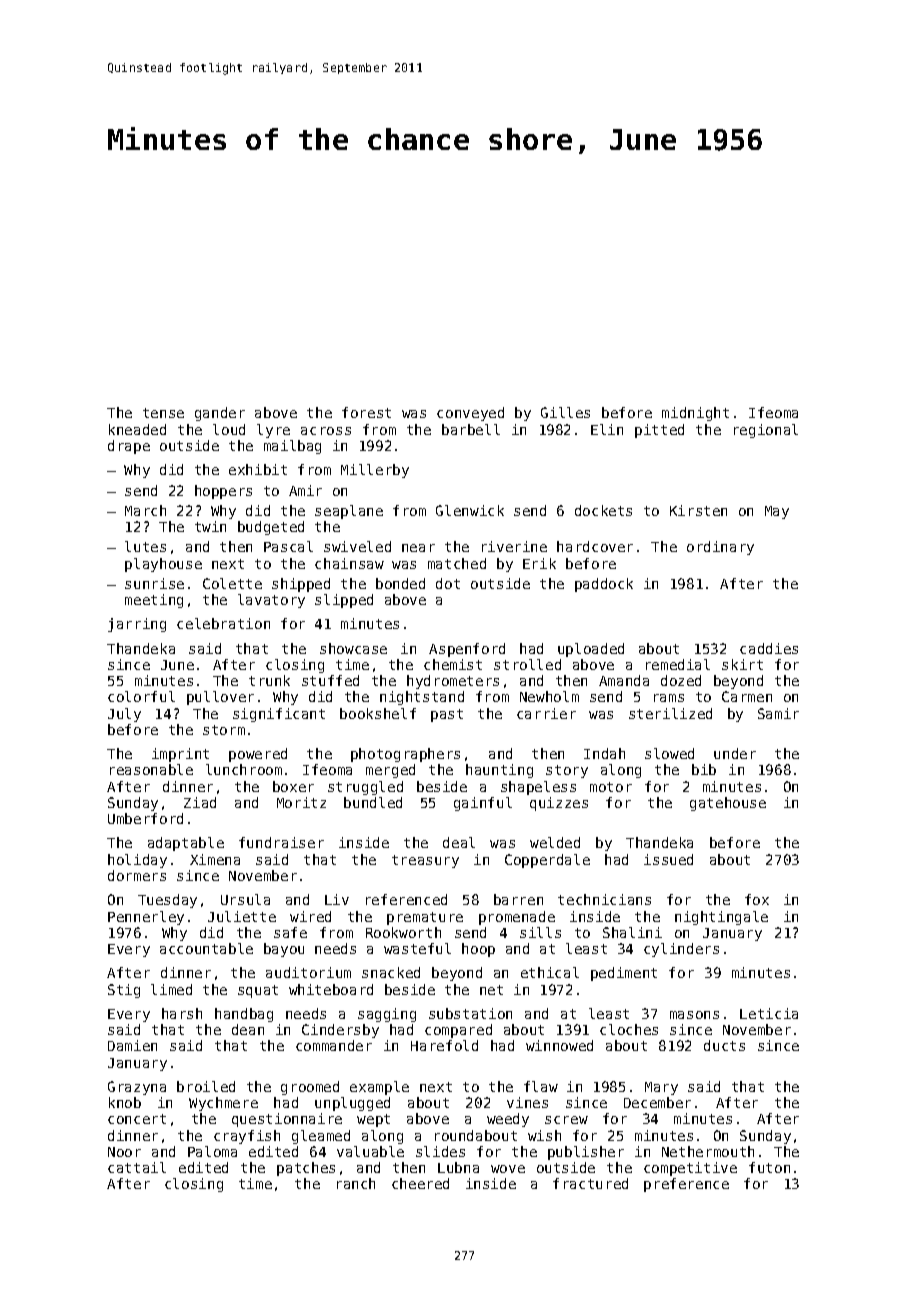 This page has width=908, height=1316. Describe the element at coordinates (742, 664) in the page. I see `skirt` at that location.
